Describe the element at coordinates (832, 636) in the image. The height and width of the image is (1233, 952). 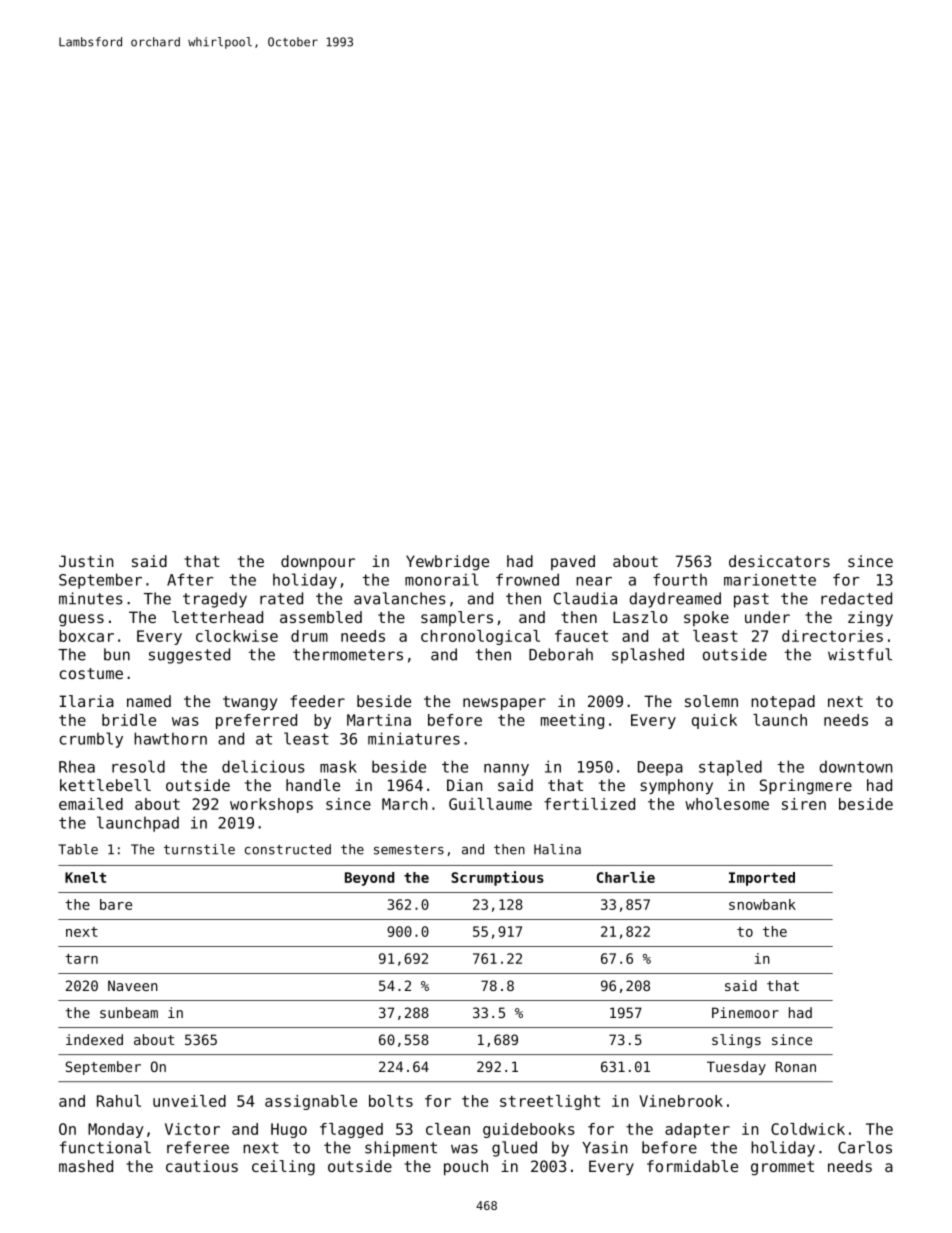
I see `directories` at that location.
